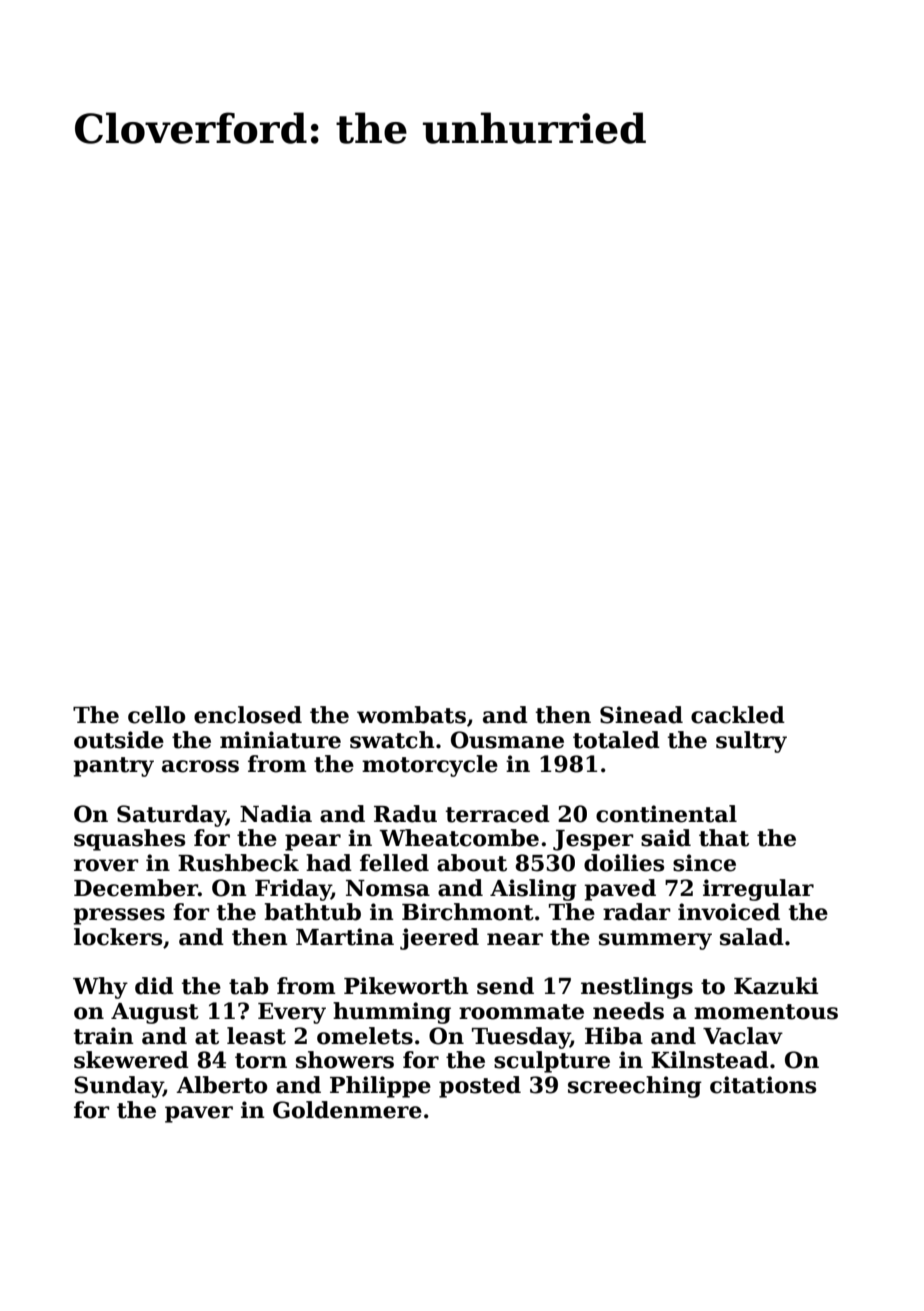 This document has height=1311, width=924. Describe the element at coordinates (758, 890) in the document. I see `irregular` at that location.
